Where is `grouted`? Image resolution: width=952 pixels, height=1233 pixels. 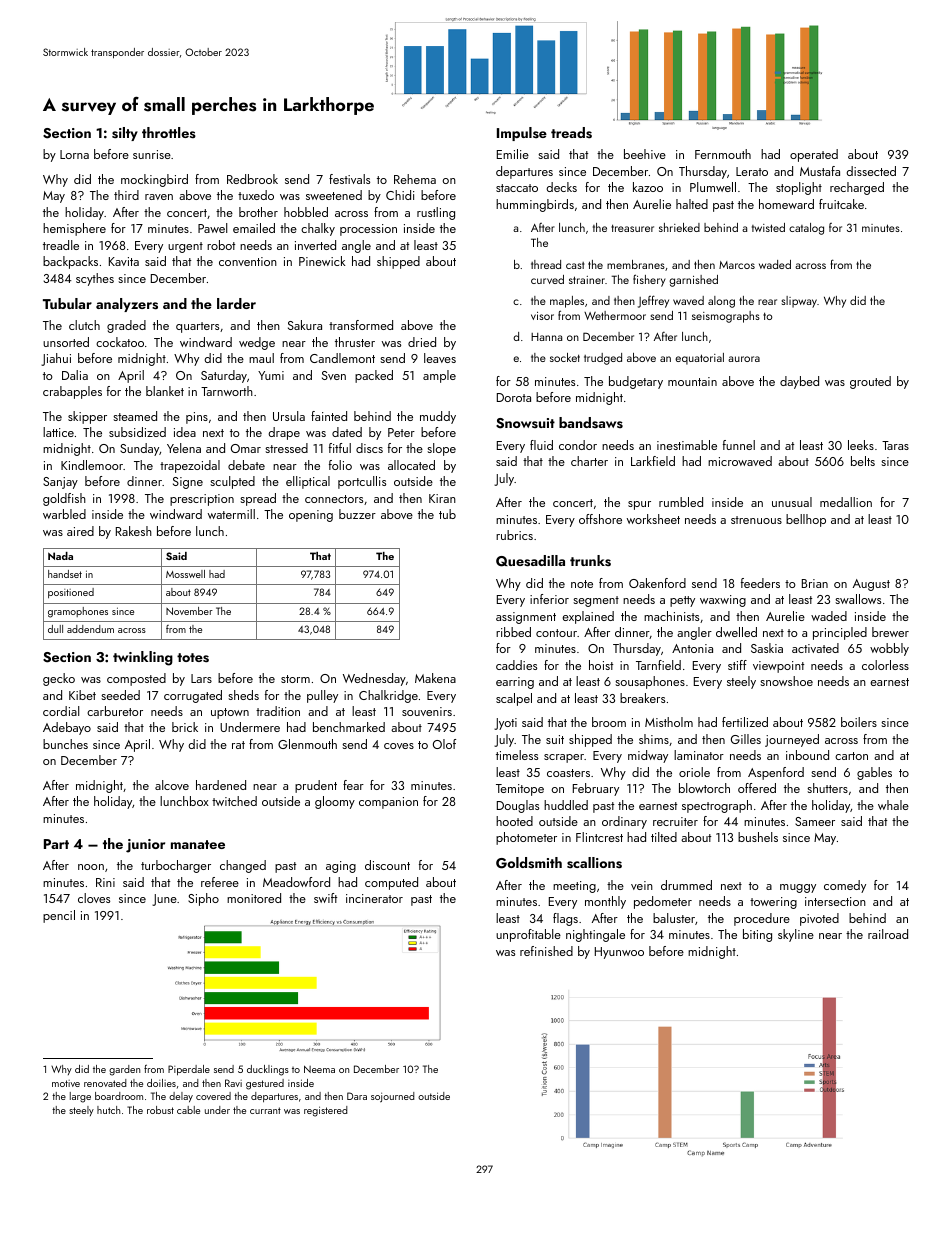
grouted is located at coordinates (870, 382).
